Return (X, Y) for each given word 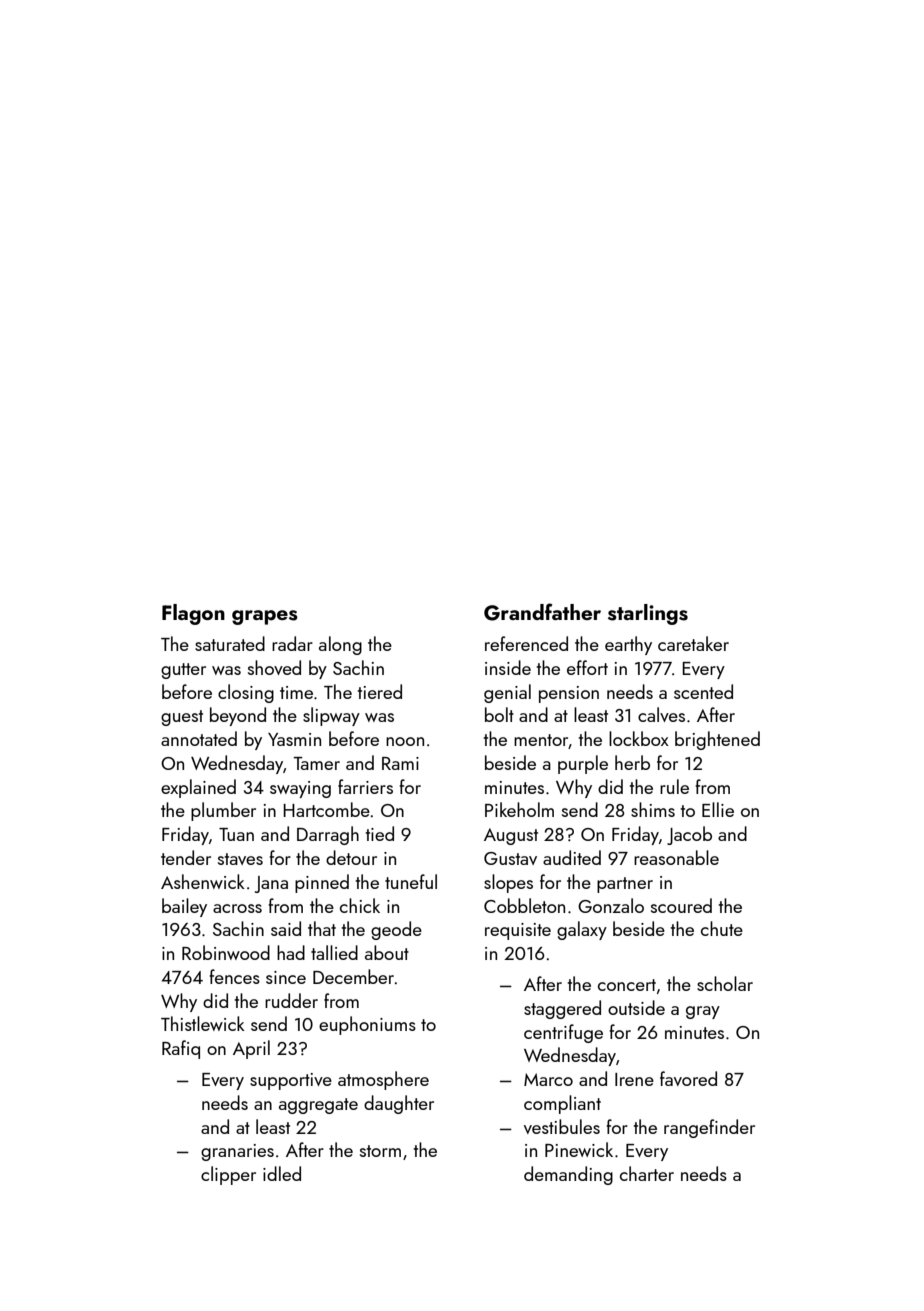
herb (632, 762)
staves (240, 859)
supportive (291, 1081)
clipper (228, 1175)
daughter (399, 1104)
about (387, 952)
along (340, 645)
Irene (634, 1079)
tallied (334, 952)
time (296, 692)
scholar (725, 983)
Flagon (193, 614)
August (511, 836)
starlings (648, 614)
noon (405, 741)
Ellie (718, 809)
